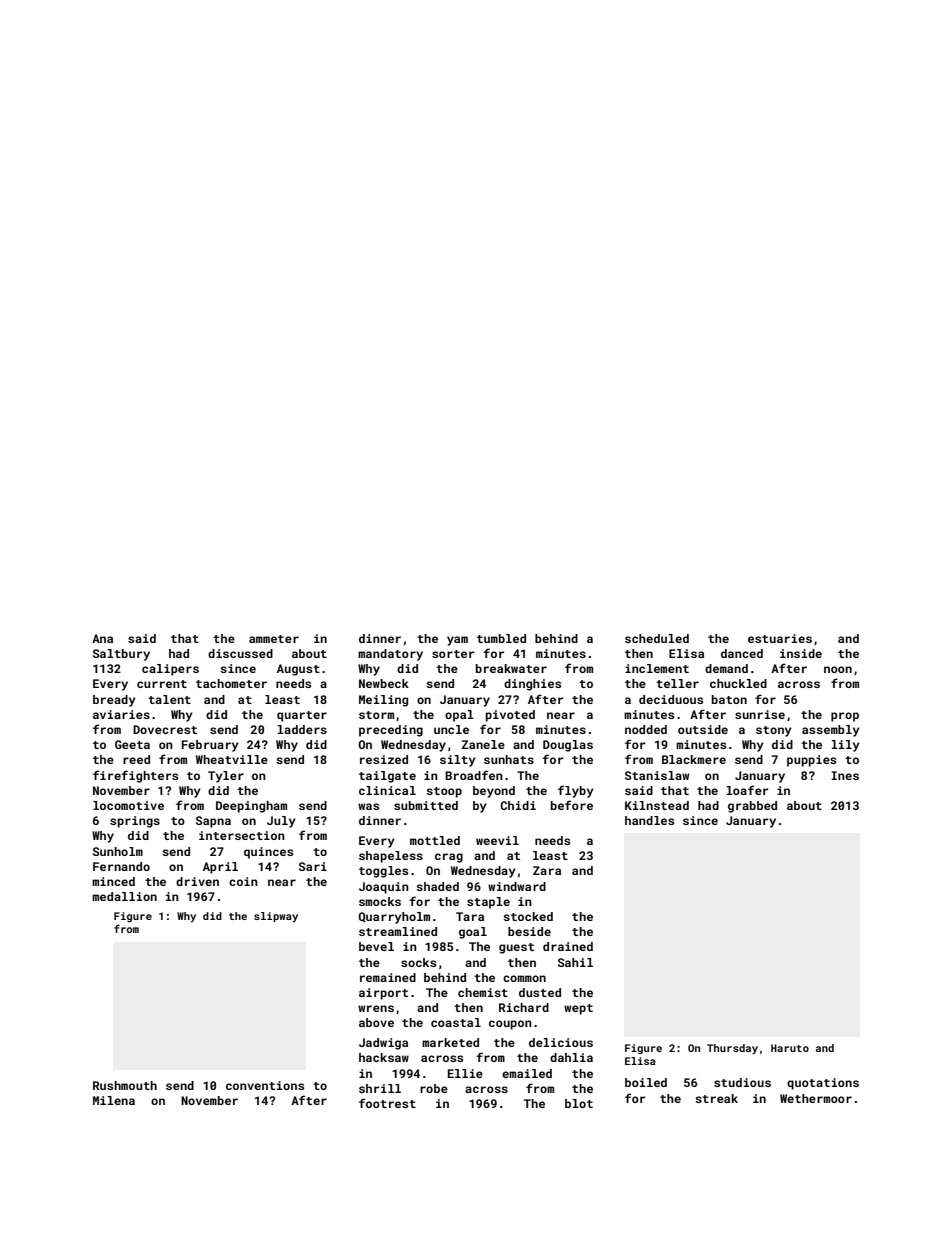  Describe the element at coordinates (451, 729) in the image. I see `uncle` at that location.
